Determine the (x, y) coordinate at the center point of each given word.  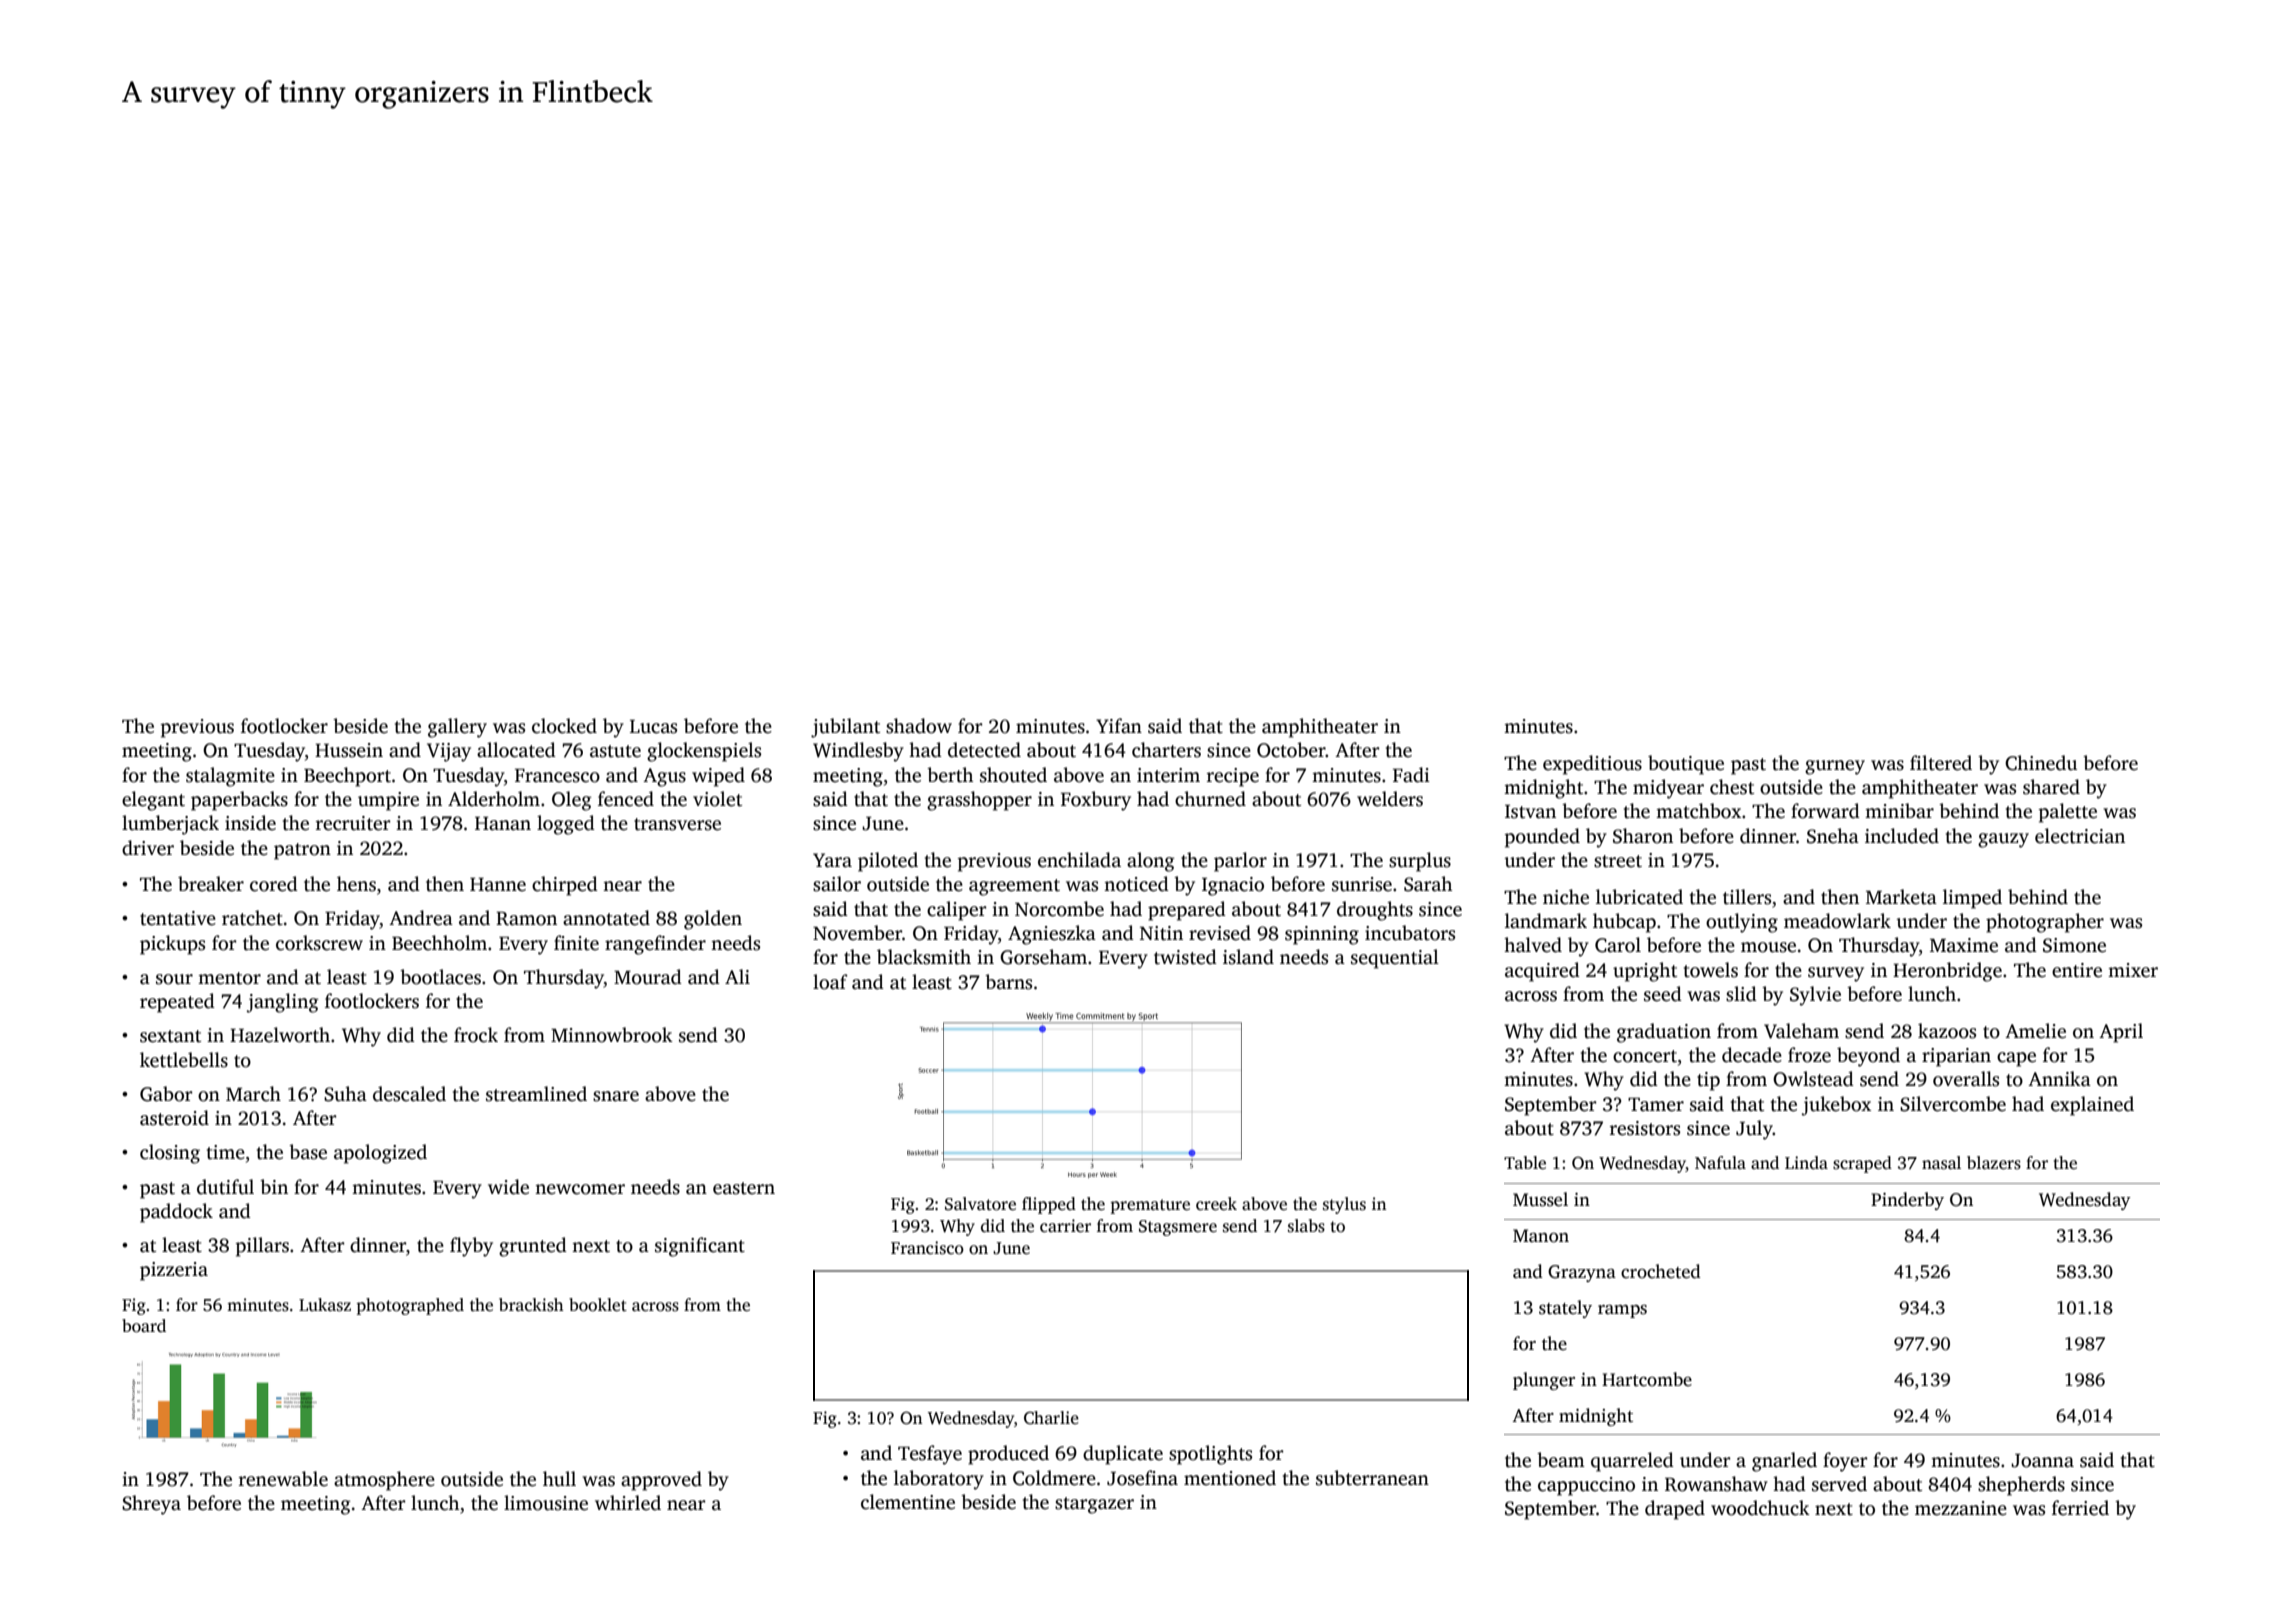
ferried (2080, 1508)
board (144, 1326)
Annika (2059, 1079)
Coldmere (1054, 1478)
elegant (153, 801)
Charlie (1051, 1418)
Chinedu (2041, 763)
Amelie (2035, 1031)
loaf (830, 982)
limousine (546, 1503)
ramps (1622, 1311)
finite (576, 943)
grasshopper (979, 801)
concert (1645, 1056)
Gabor (166, 1094)
